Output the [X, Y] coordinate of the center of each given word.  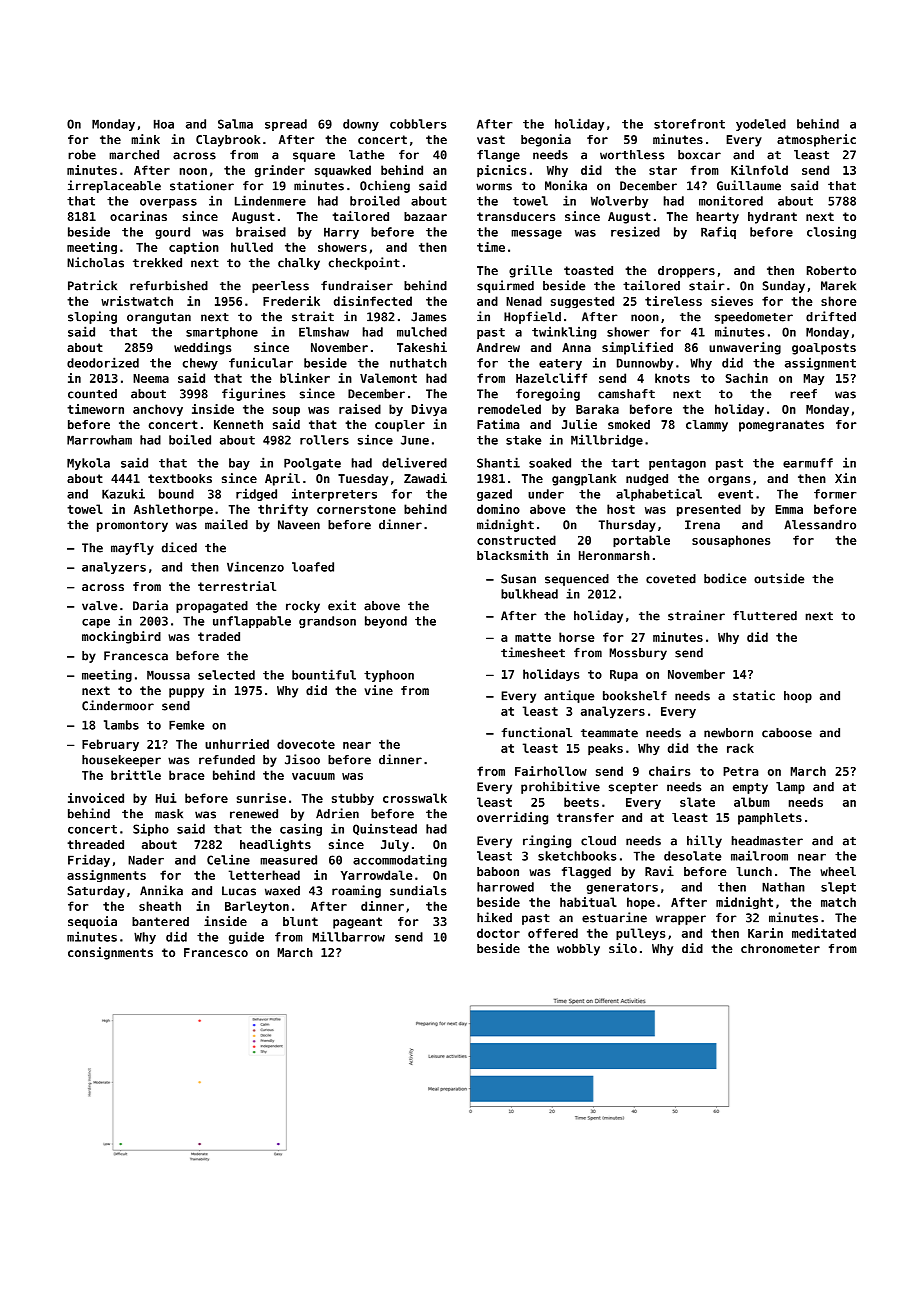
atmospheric [816, 140]
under [546, 494]
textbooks [180, 478]
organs [729, 481]
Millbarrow [349, 936]
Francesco [216, 952]
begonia [546, 140]
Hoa [164, 124]
